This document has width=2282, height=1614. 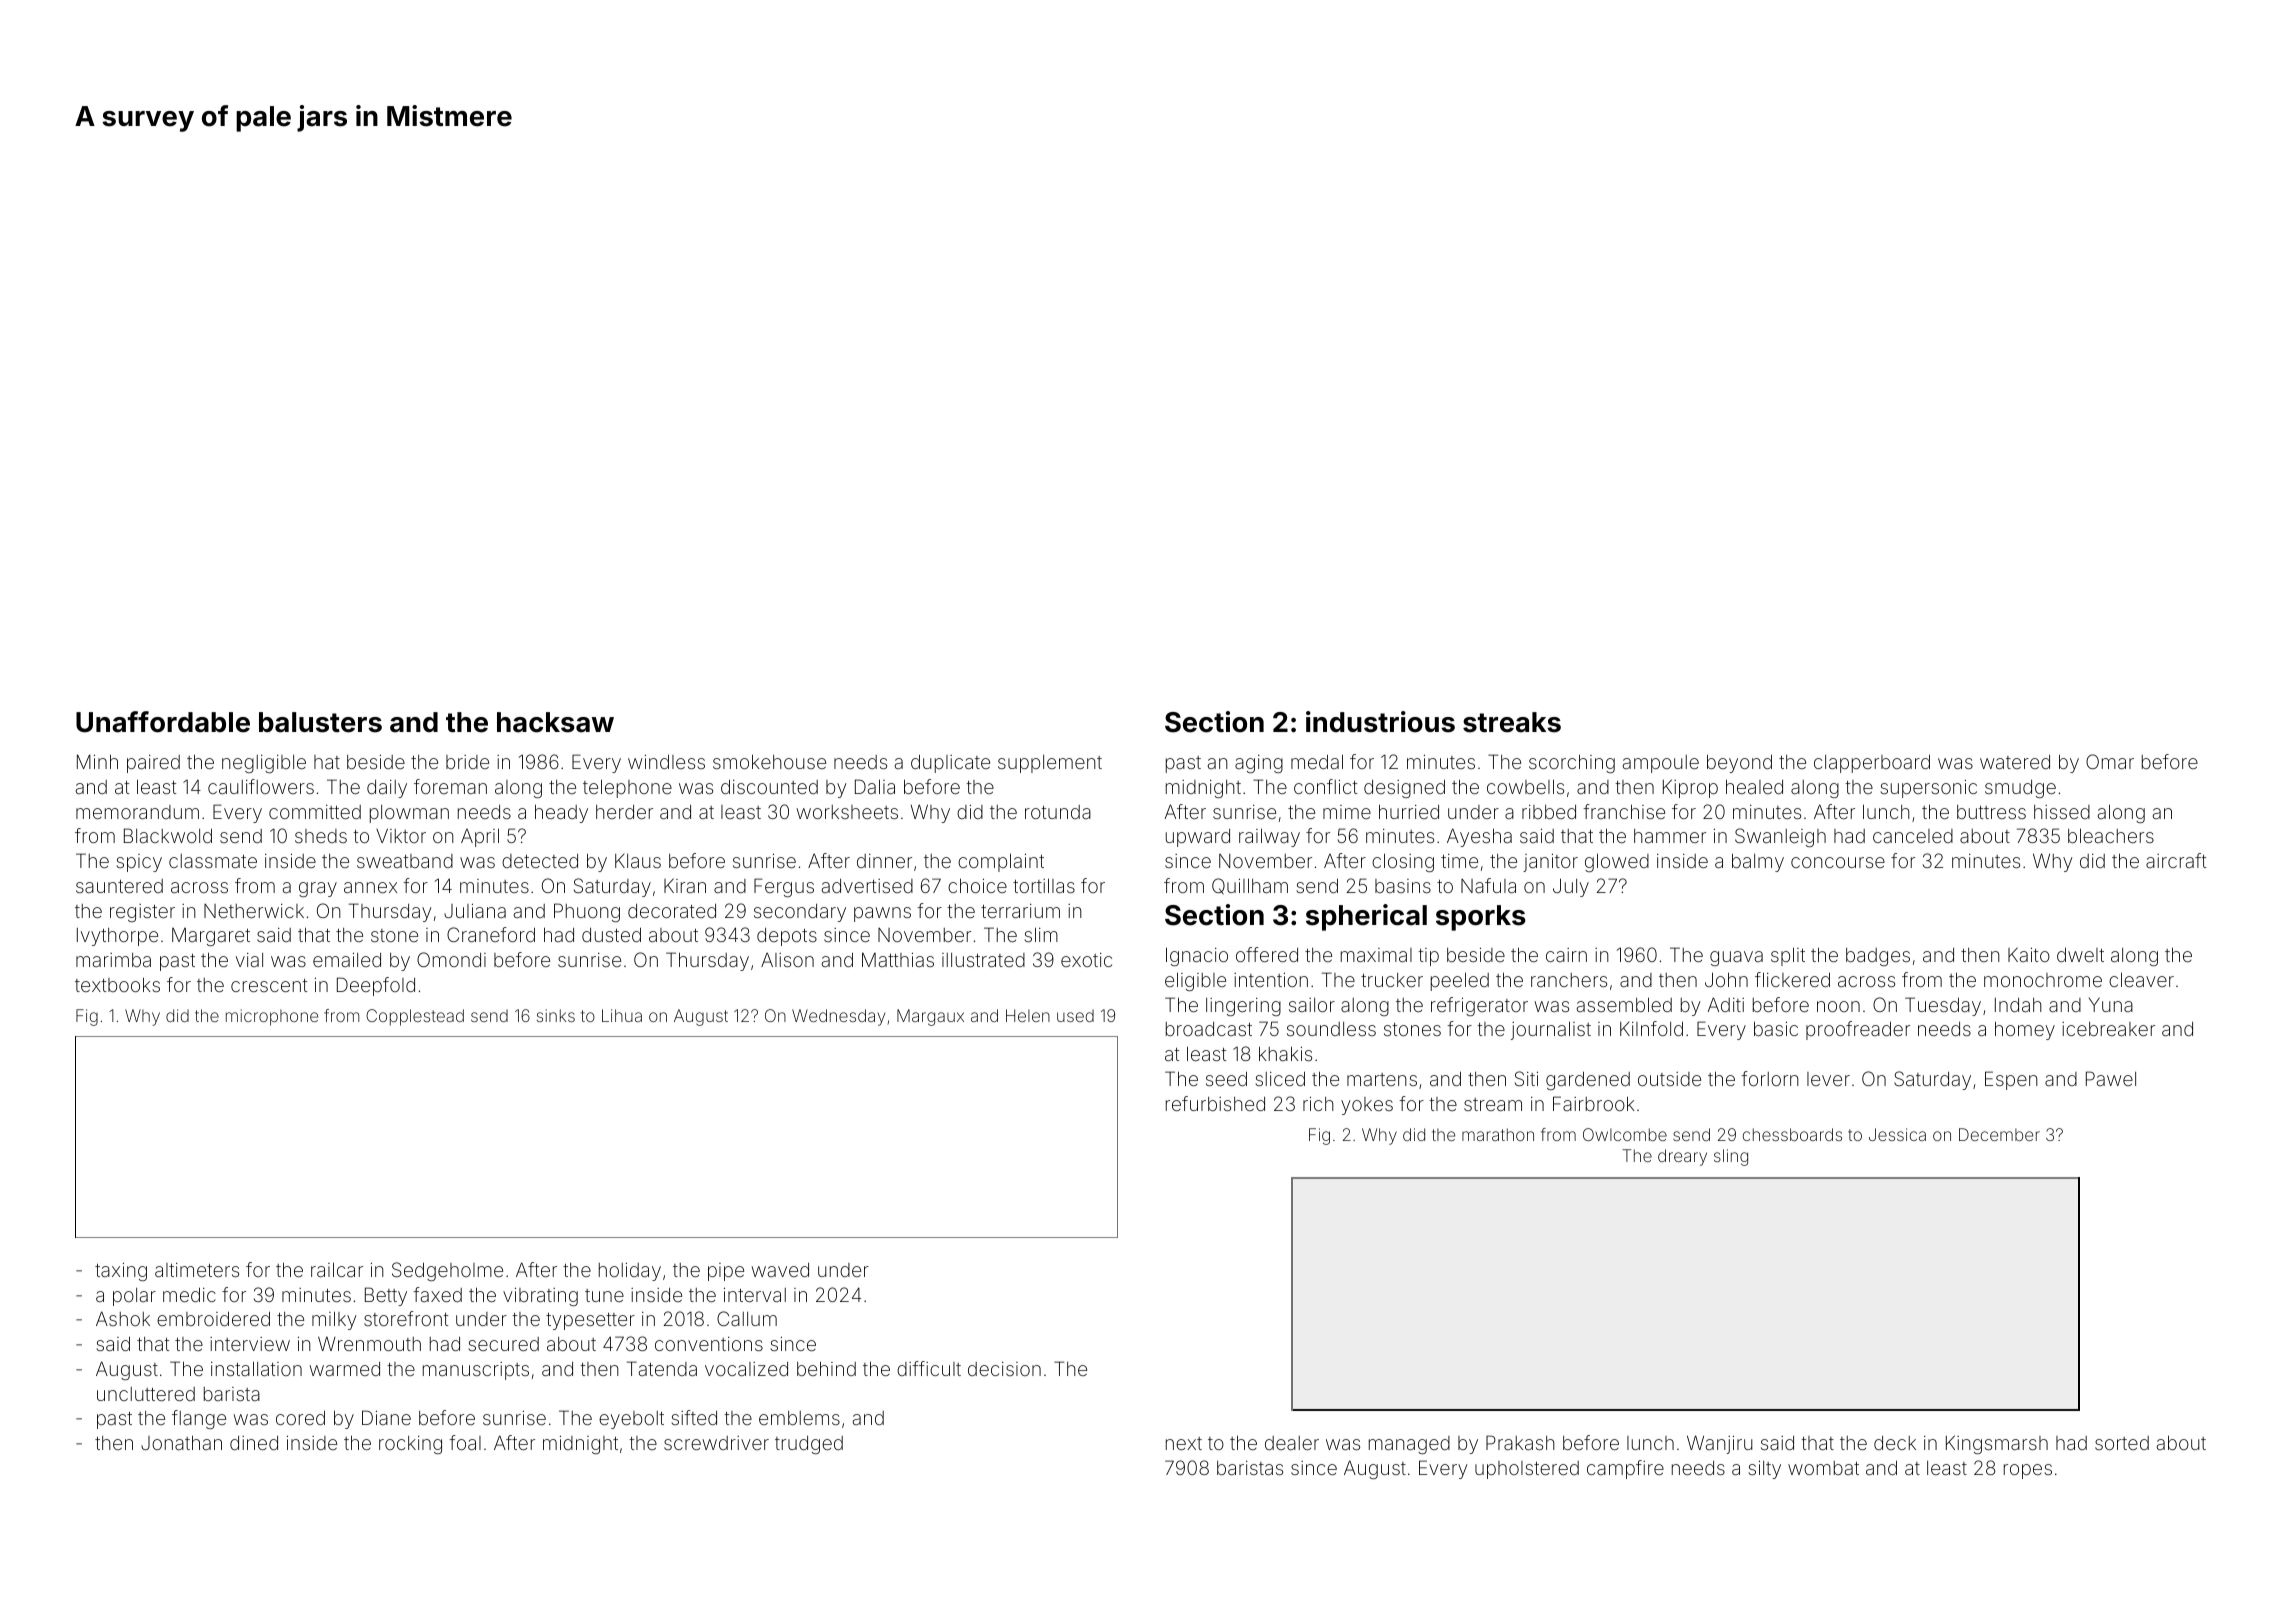 I want to click on industrious, so click(x=1380, y=722).
